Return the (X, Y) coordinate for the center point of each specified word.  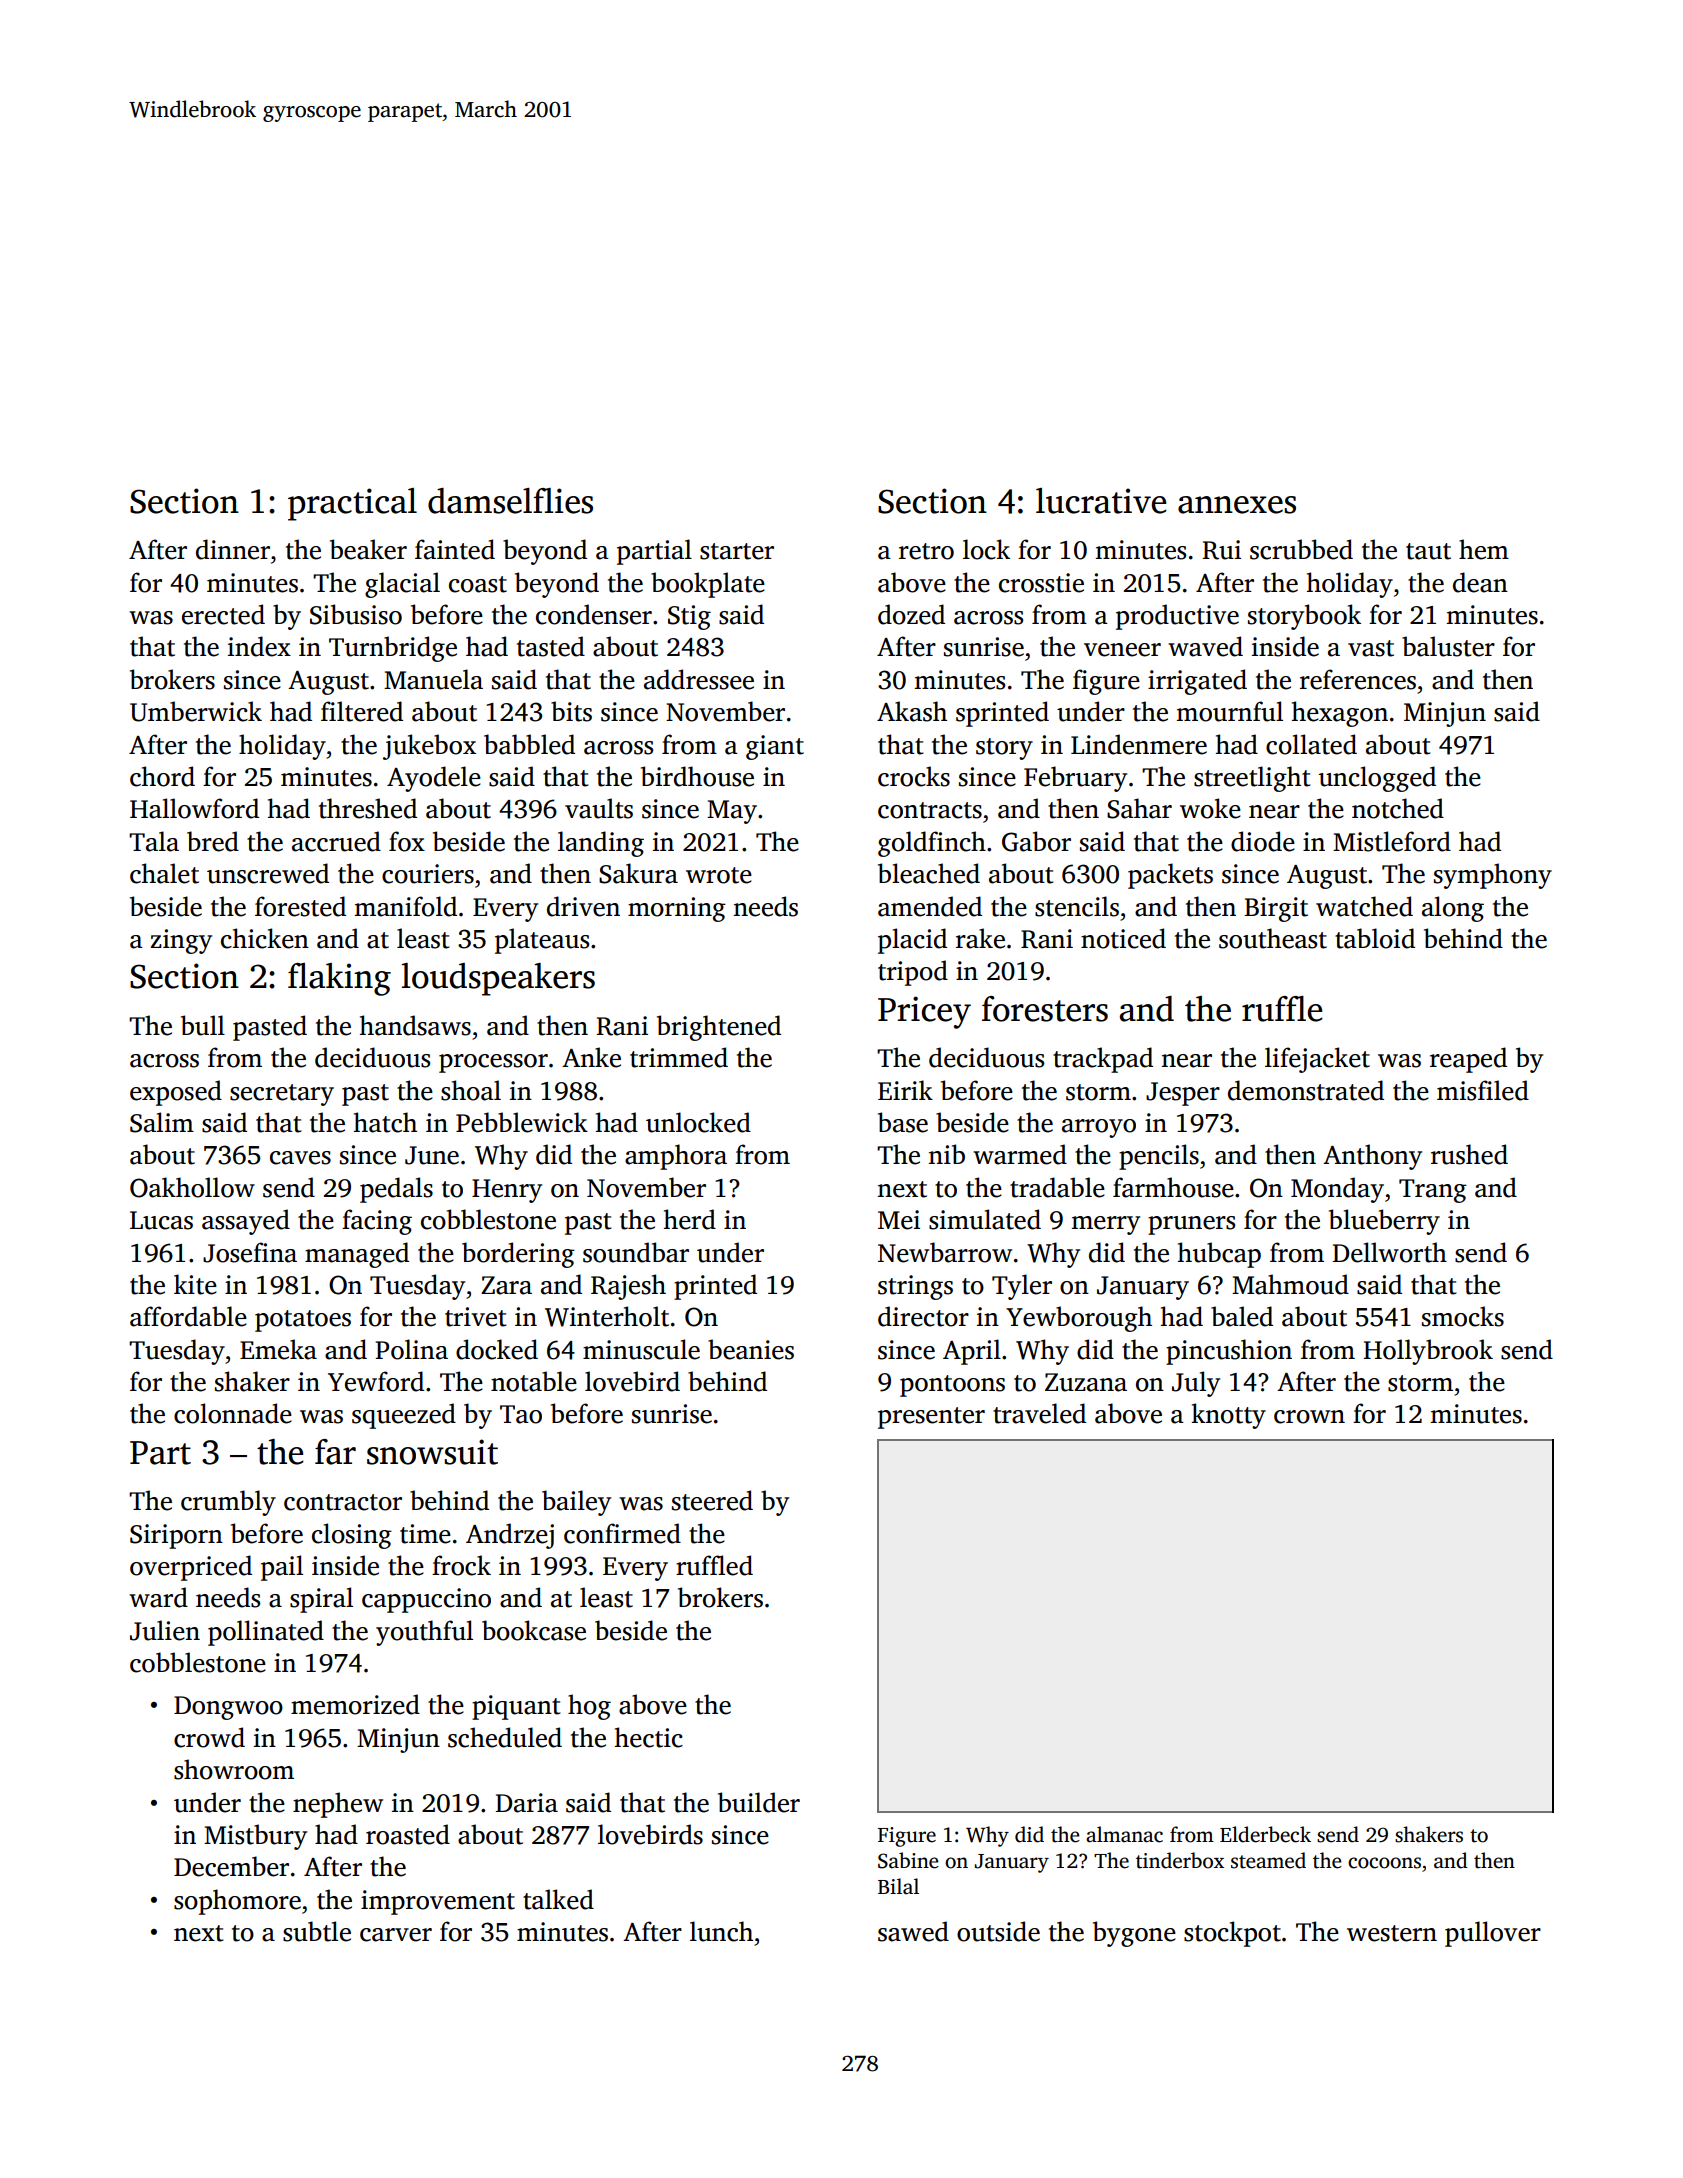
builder (759, 1802)
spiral (321, 1600)
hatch (385, 1122)
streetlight (1252, 779)
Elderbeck (1265, 1834)
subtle (317, 1931)
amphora (676, 1157)
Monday (1337, 1190)
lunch (721, 1931)
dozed (911, 614)
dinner (233, 549)
